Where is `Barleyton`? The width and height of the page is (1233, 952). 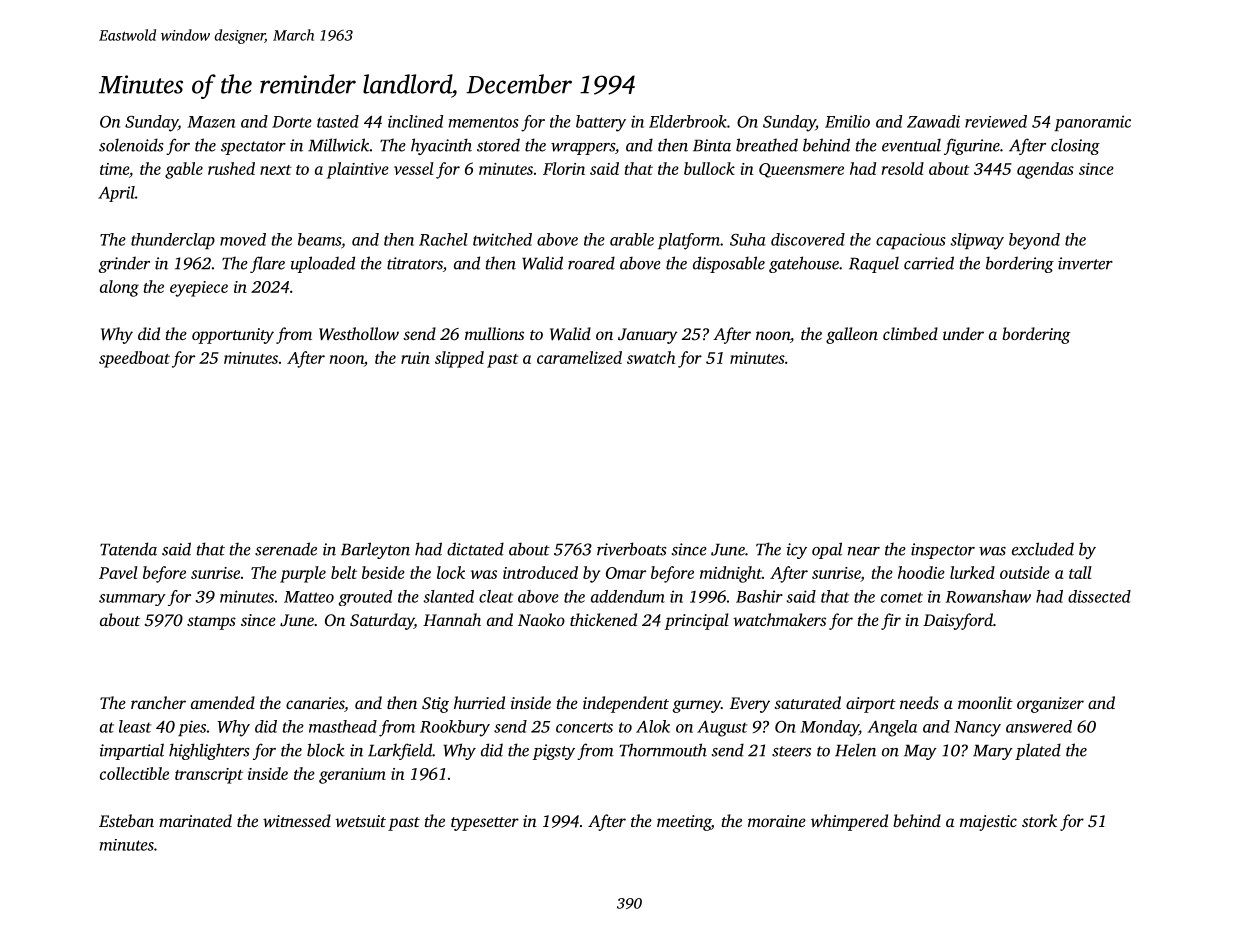 Barleyton is located at coordinates (375, 550).
